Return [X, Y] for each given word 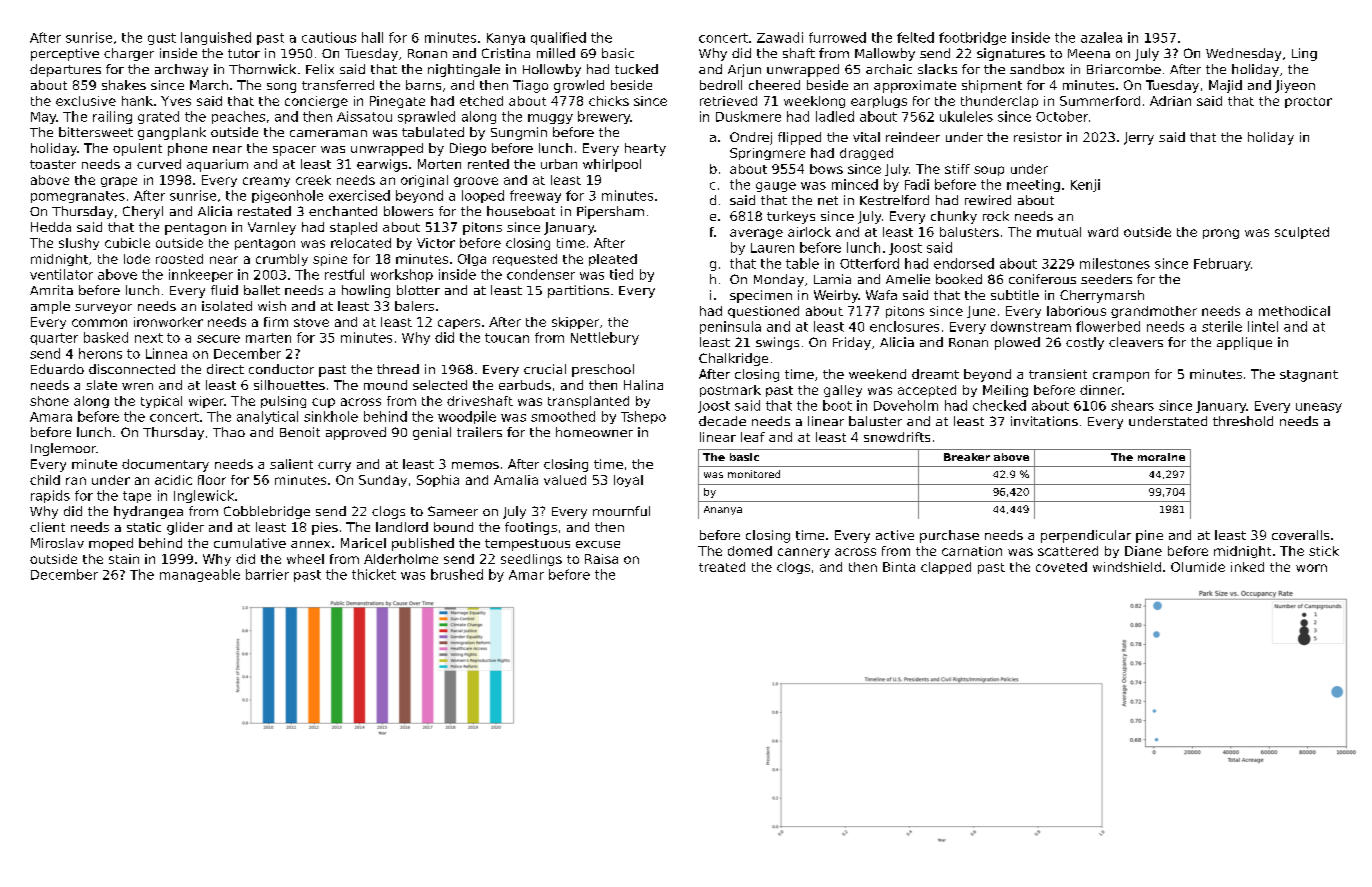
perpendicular [1086, 536]
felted [915, 37]
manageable [200, 575]
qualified [558, 38]
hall [372, 37]
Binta [899, 567]
